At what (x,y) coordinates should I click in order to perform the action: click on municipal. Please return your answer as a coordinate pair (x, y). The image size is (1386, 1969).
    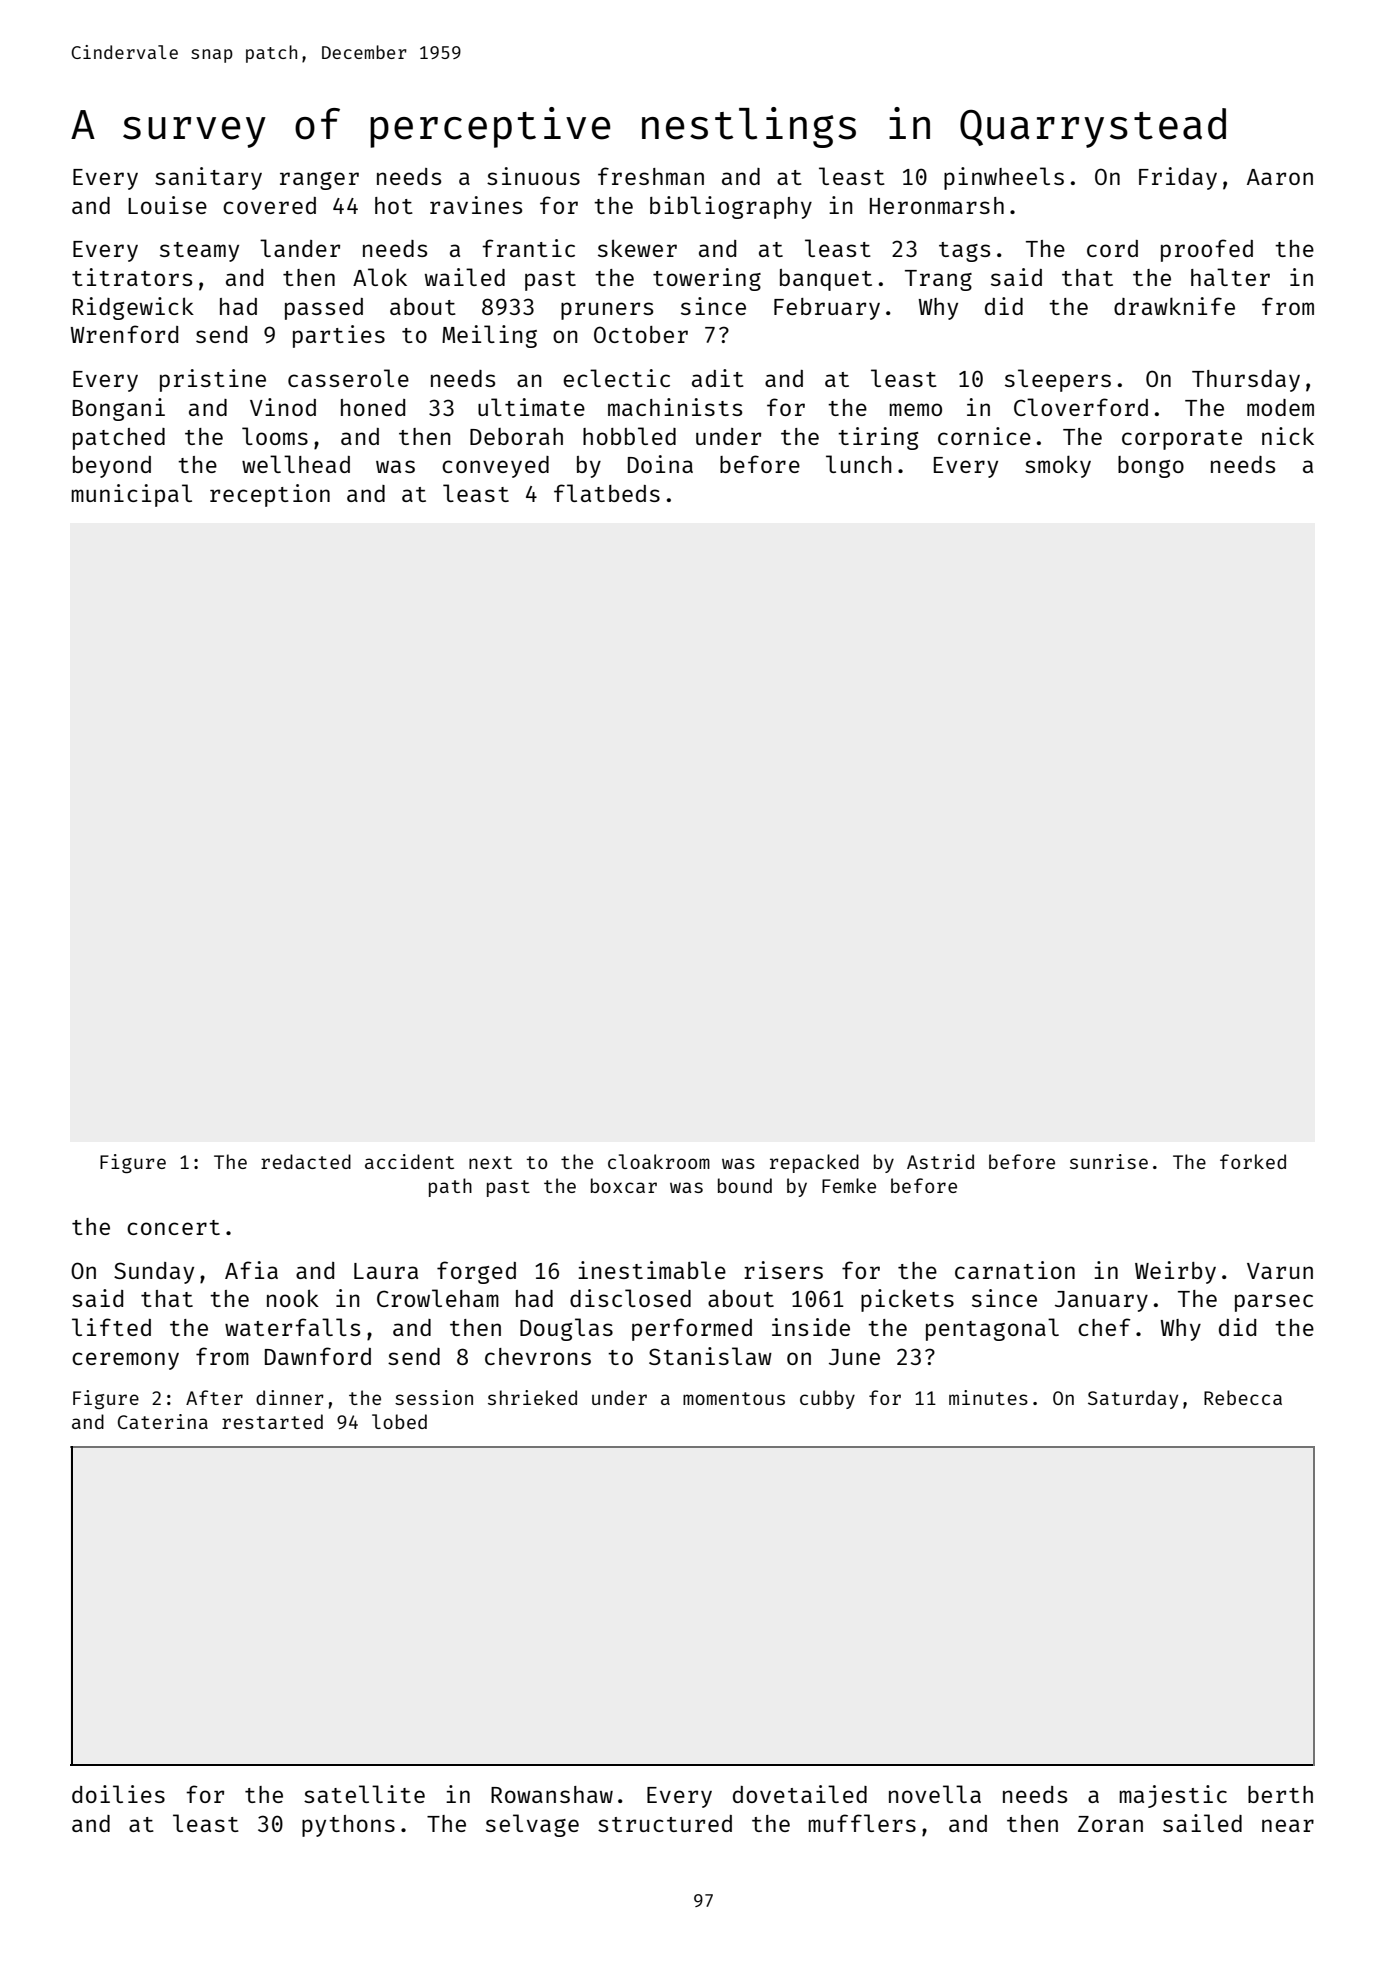
    Looking at the image, I should click on (131, 495).
